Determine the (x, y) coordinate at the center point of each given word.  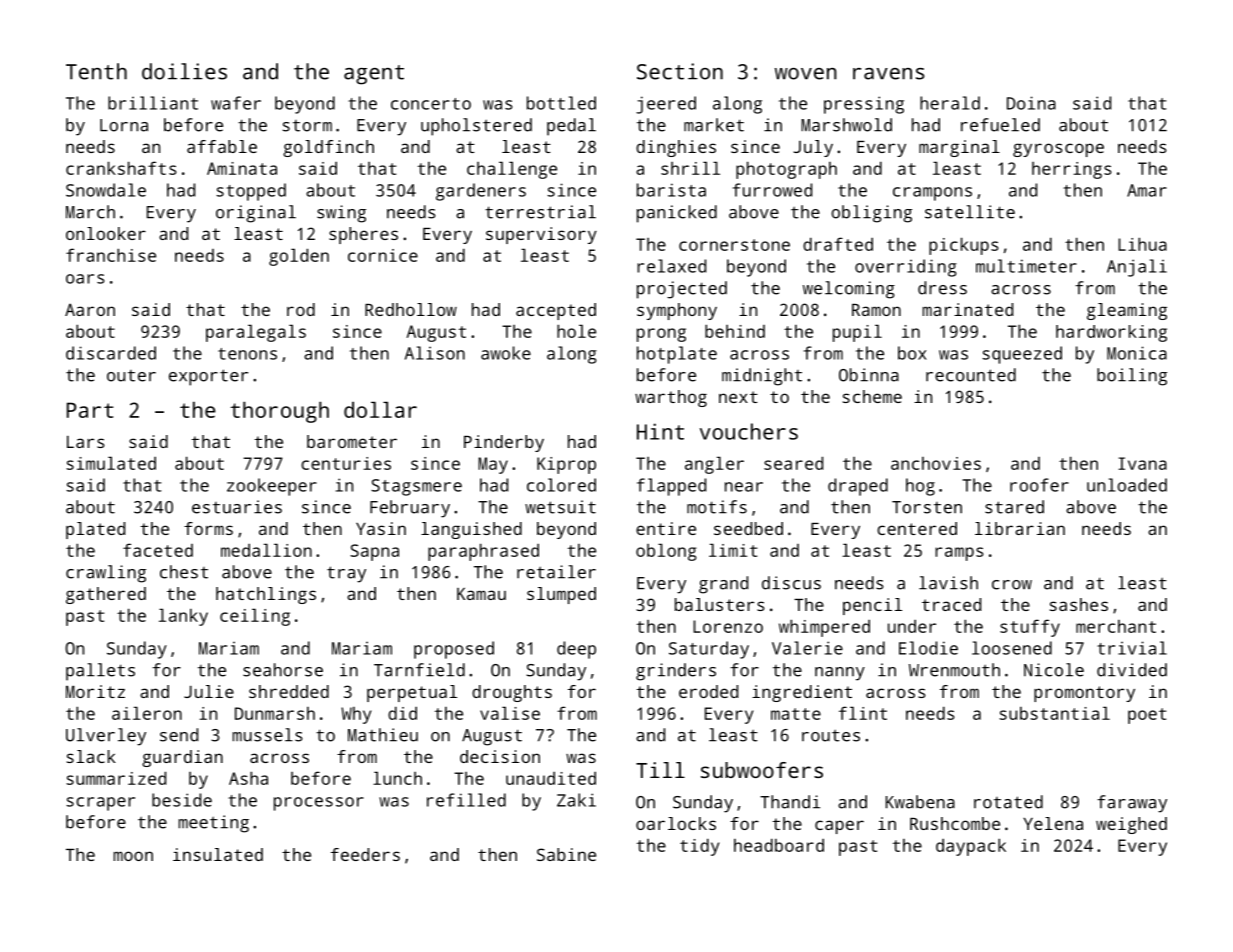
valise (510, 713)
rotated (1008, 802)
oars (85, 279)
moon (133, 856)
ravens (889, 74)
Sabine (566, 854)
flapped (671, 487)
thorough (279, 412)
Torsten (927, 507)
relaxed (671, 266)
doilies (184, 71)
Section (680, 71)
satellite (970, 212)
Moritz (95, 691)
